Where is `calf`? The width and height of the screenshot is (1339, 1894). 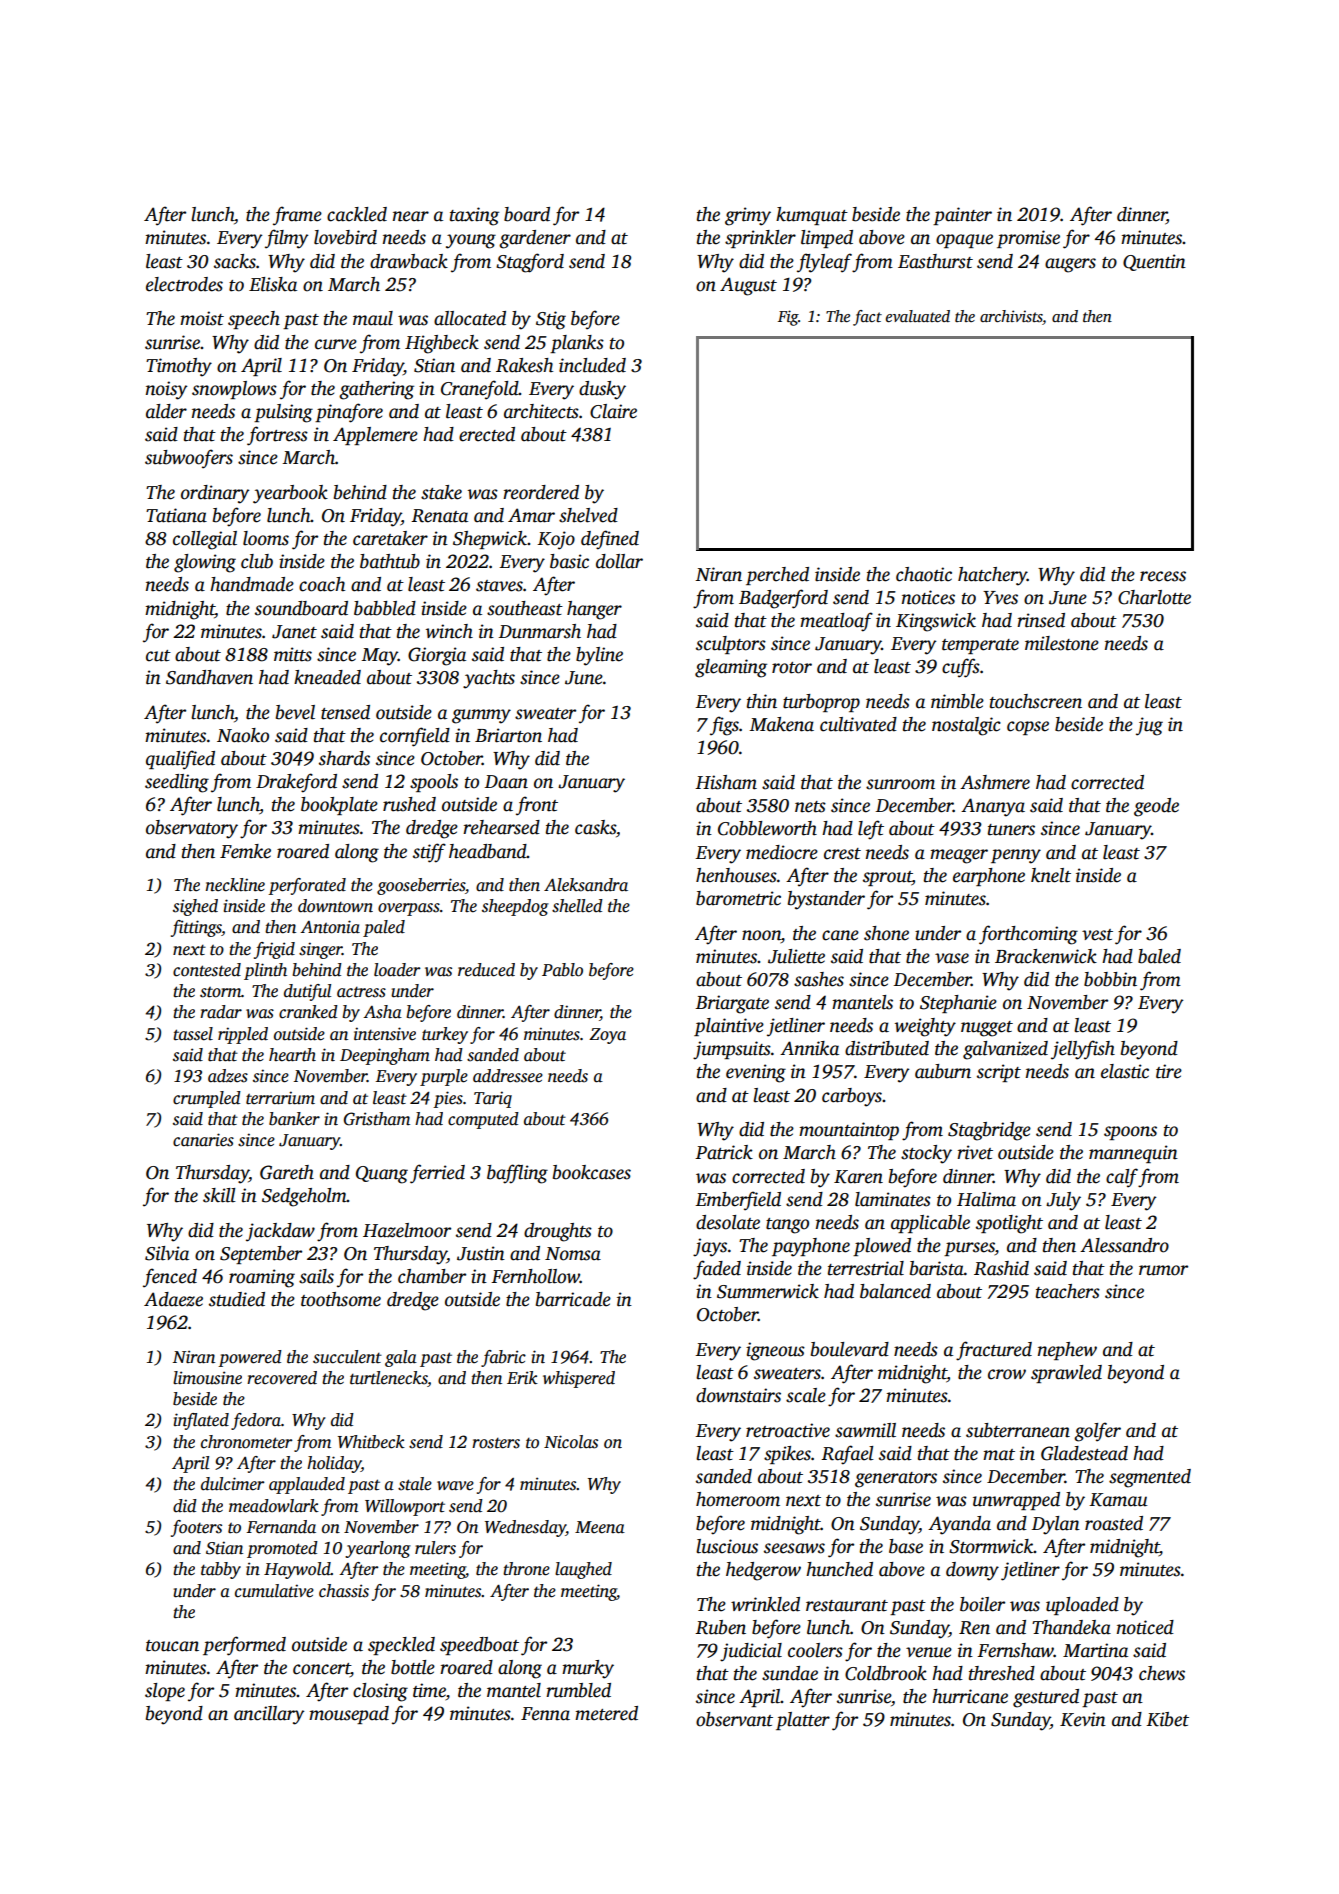
calf is located at coordinates (1122, 1178).
